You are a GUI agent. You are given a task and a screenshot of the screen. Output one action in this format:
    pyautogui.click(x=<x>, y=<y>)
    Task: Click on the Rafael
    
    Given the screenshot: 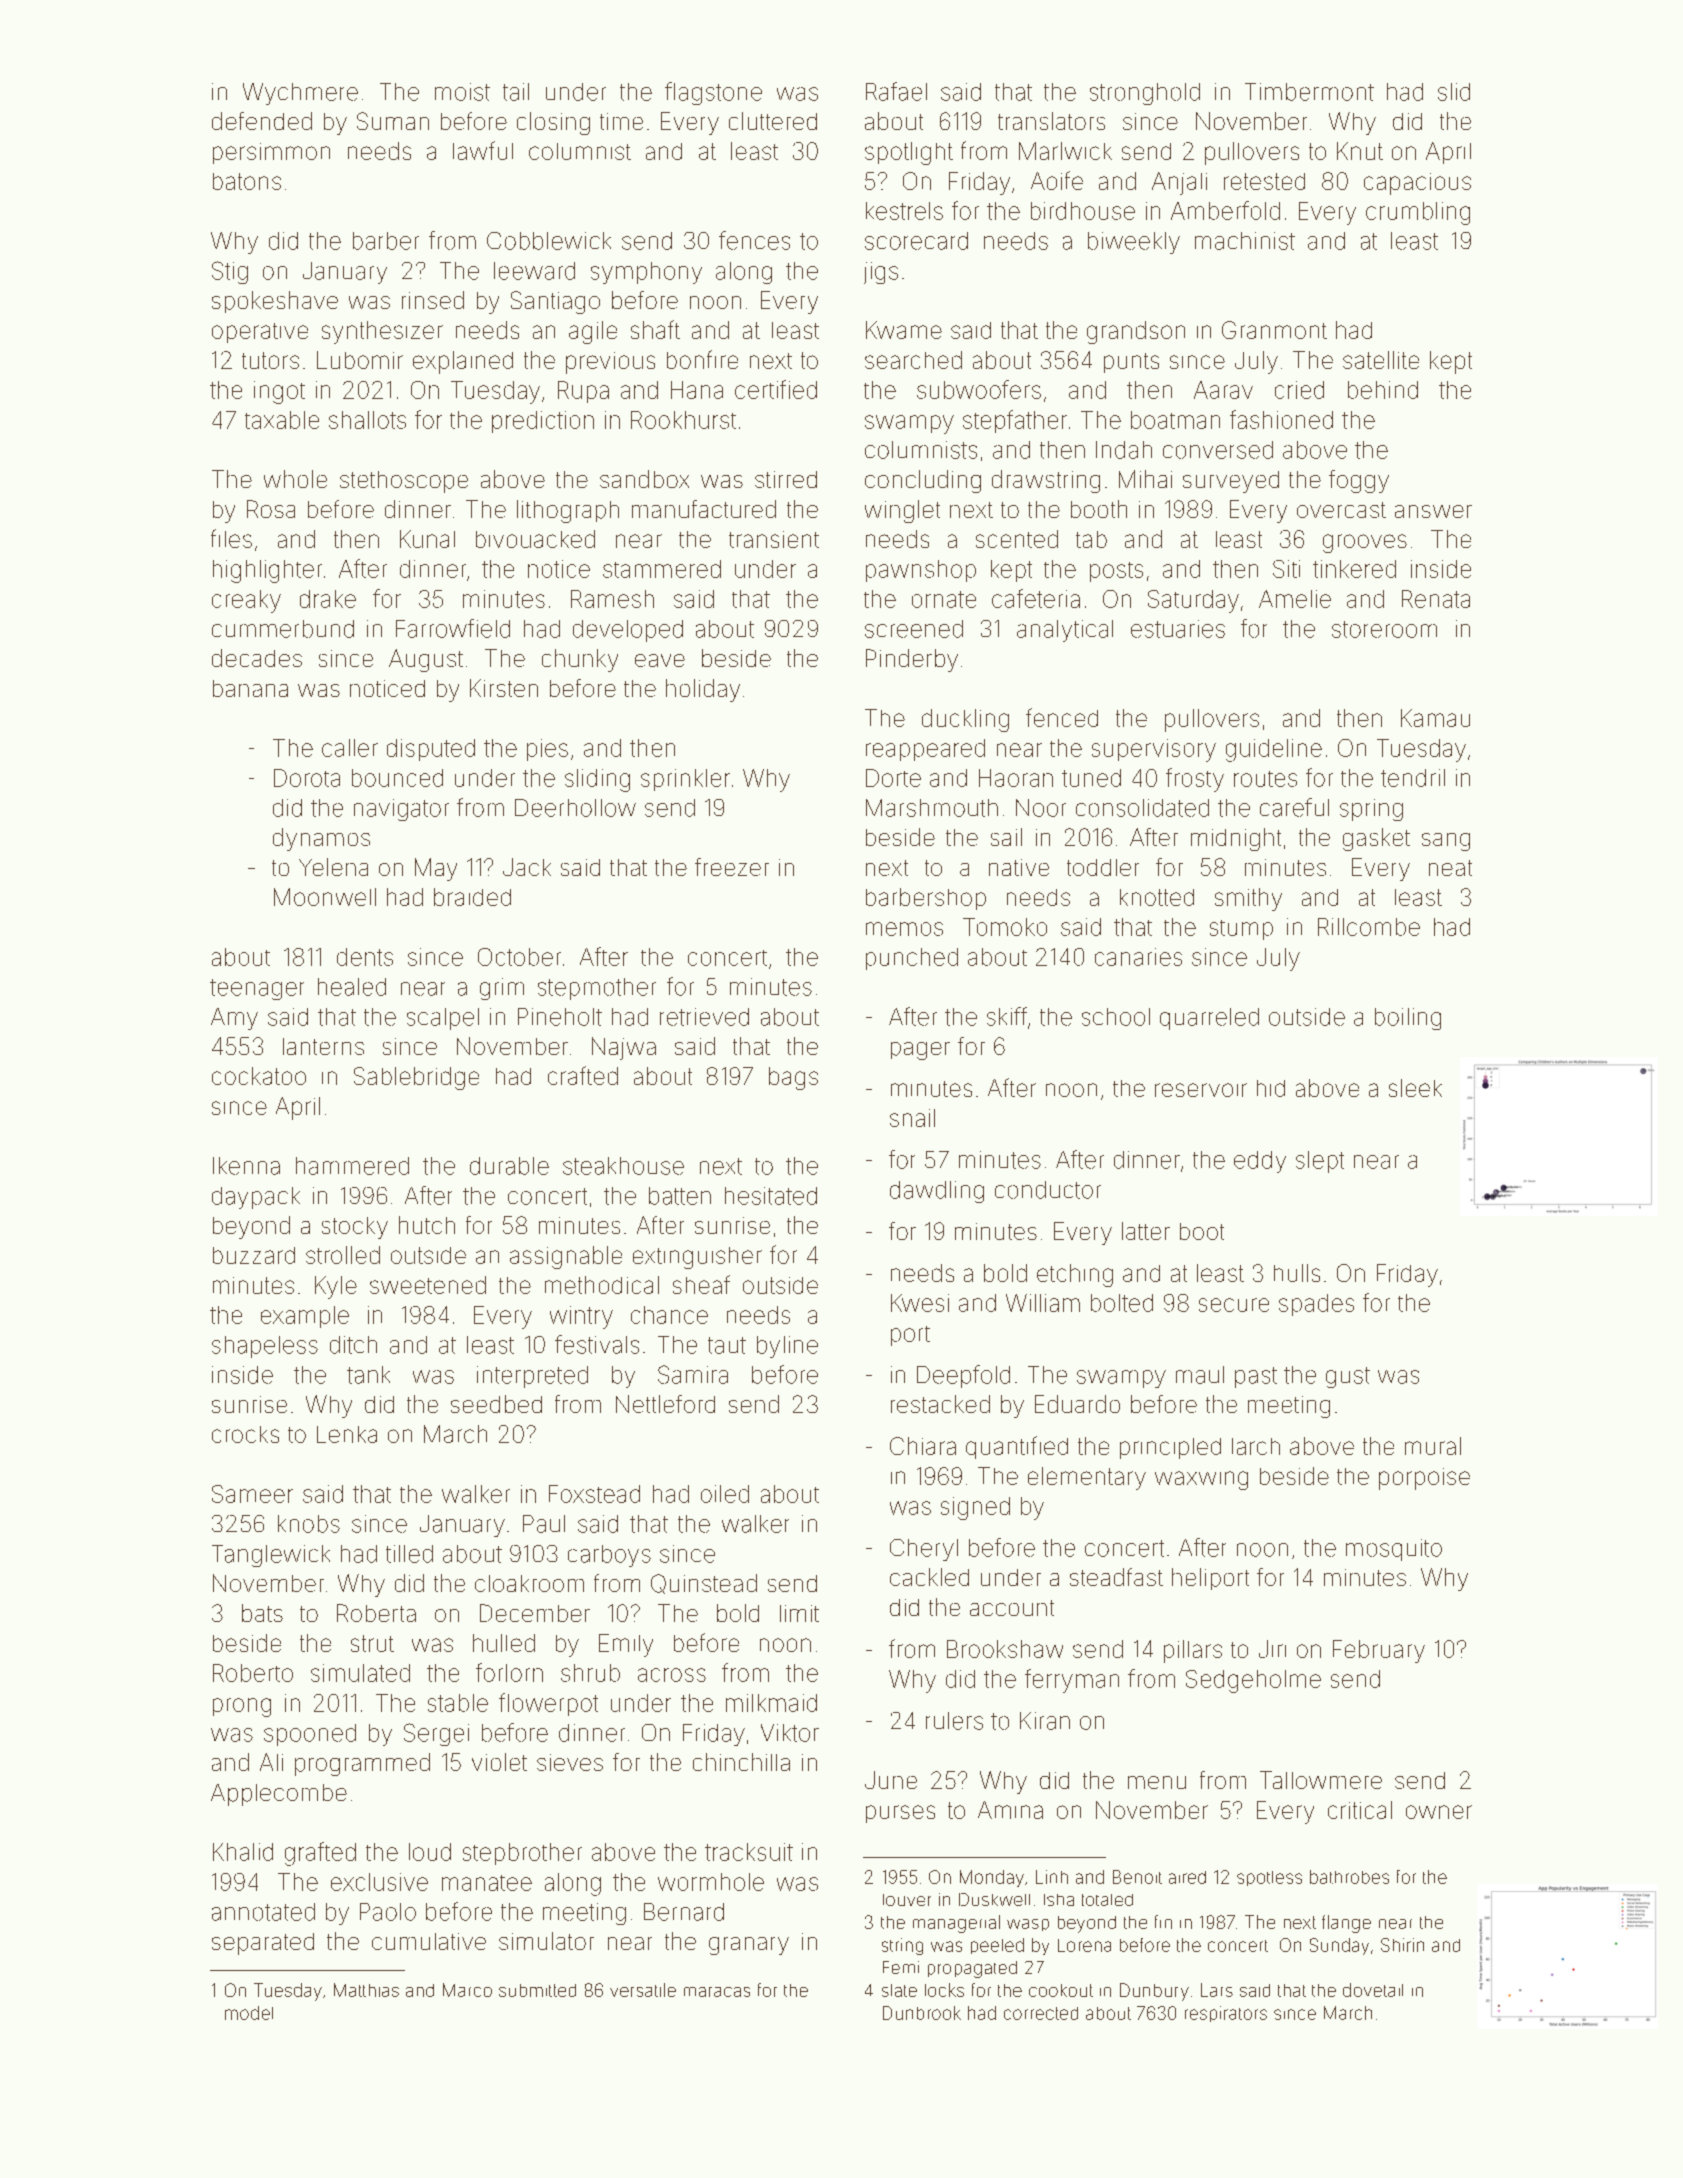 What is the action you would take?
    pyautogui.click(x=896, y=91)
